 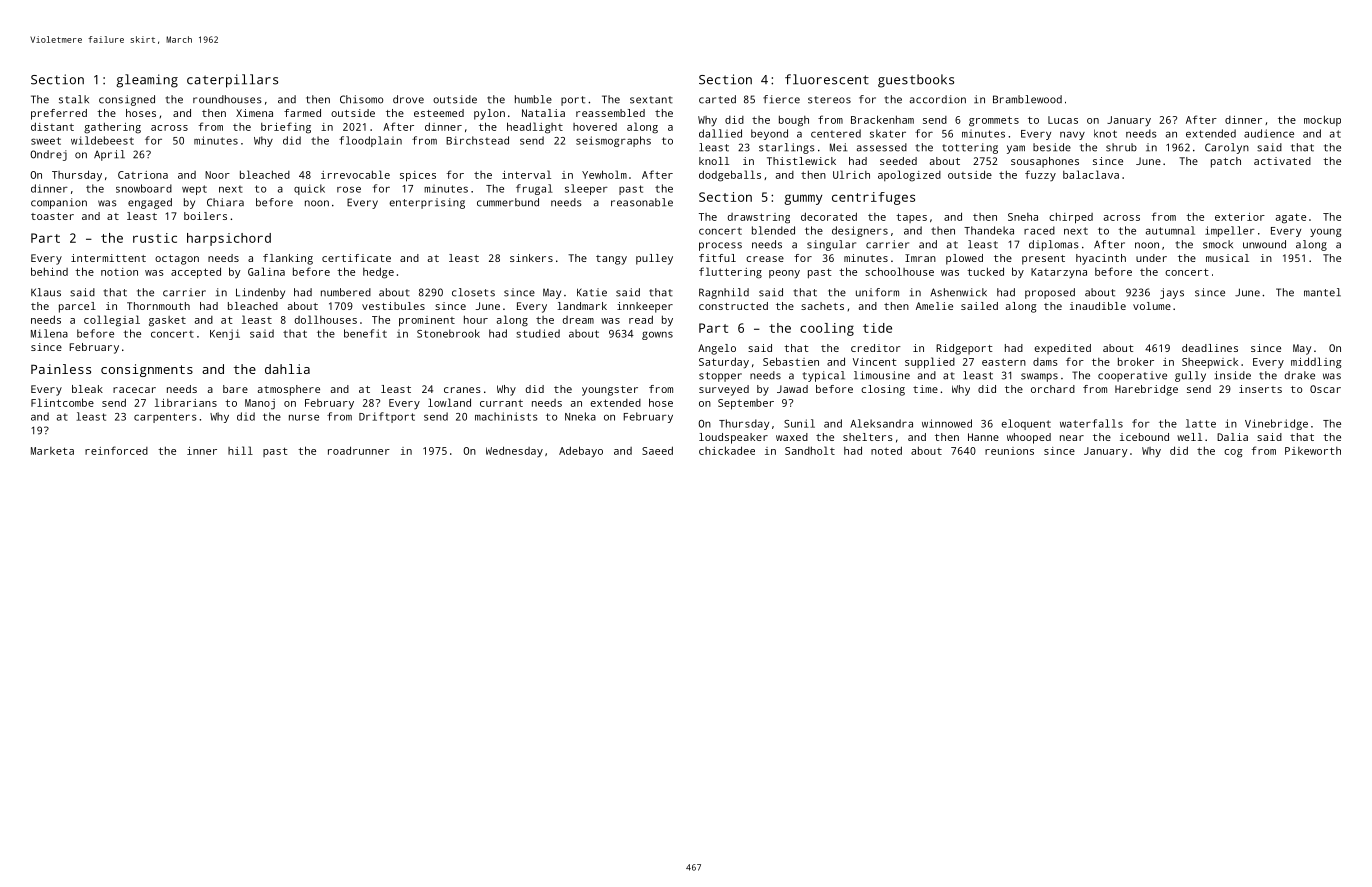 I want to click on process, so click(x=720, y=246).
